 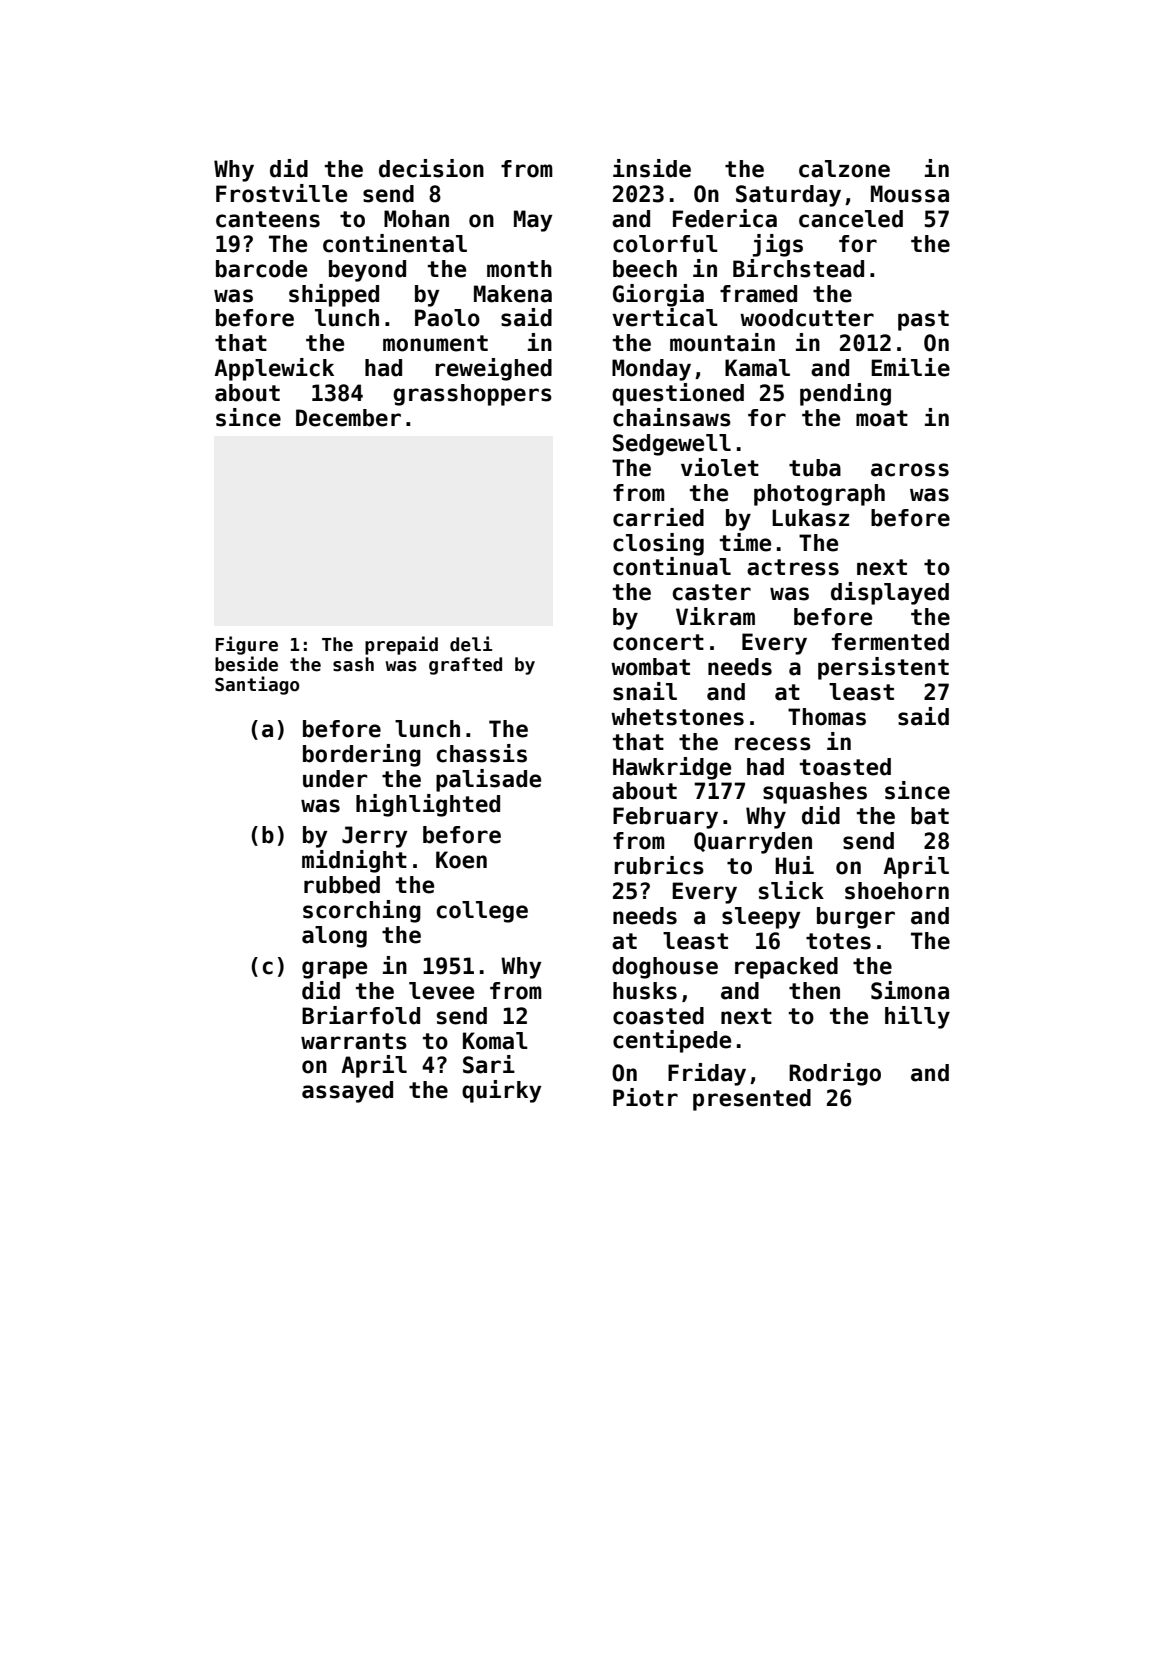 I want to click on Rodrigo, so click(x=835, y=1074).
